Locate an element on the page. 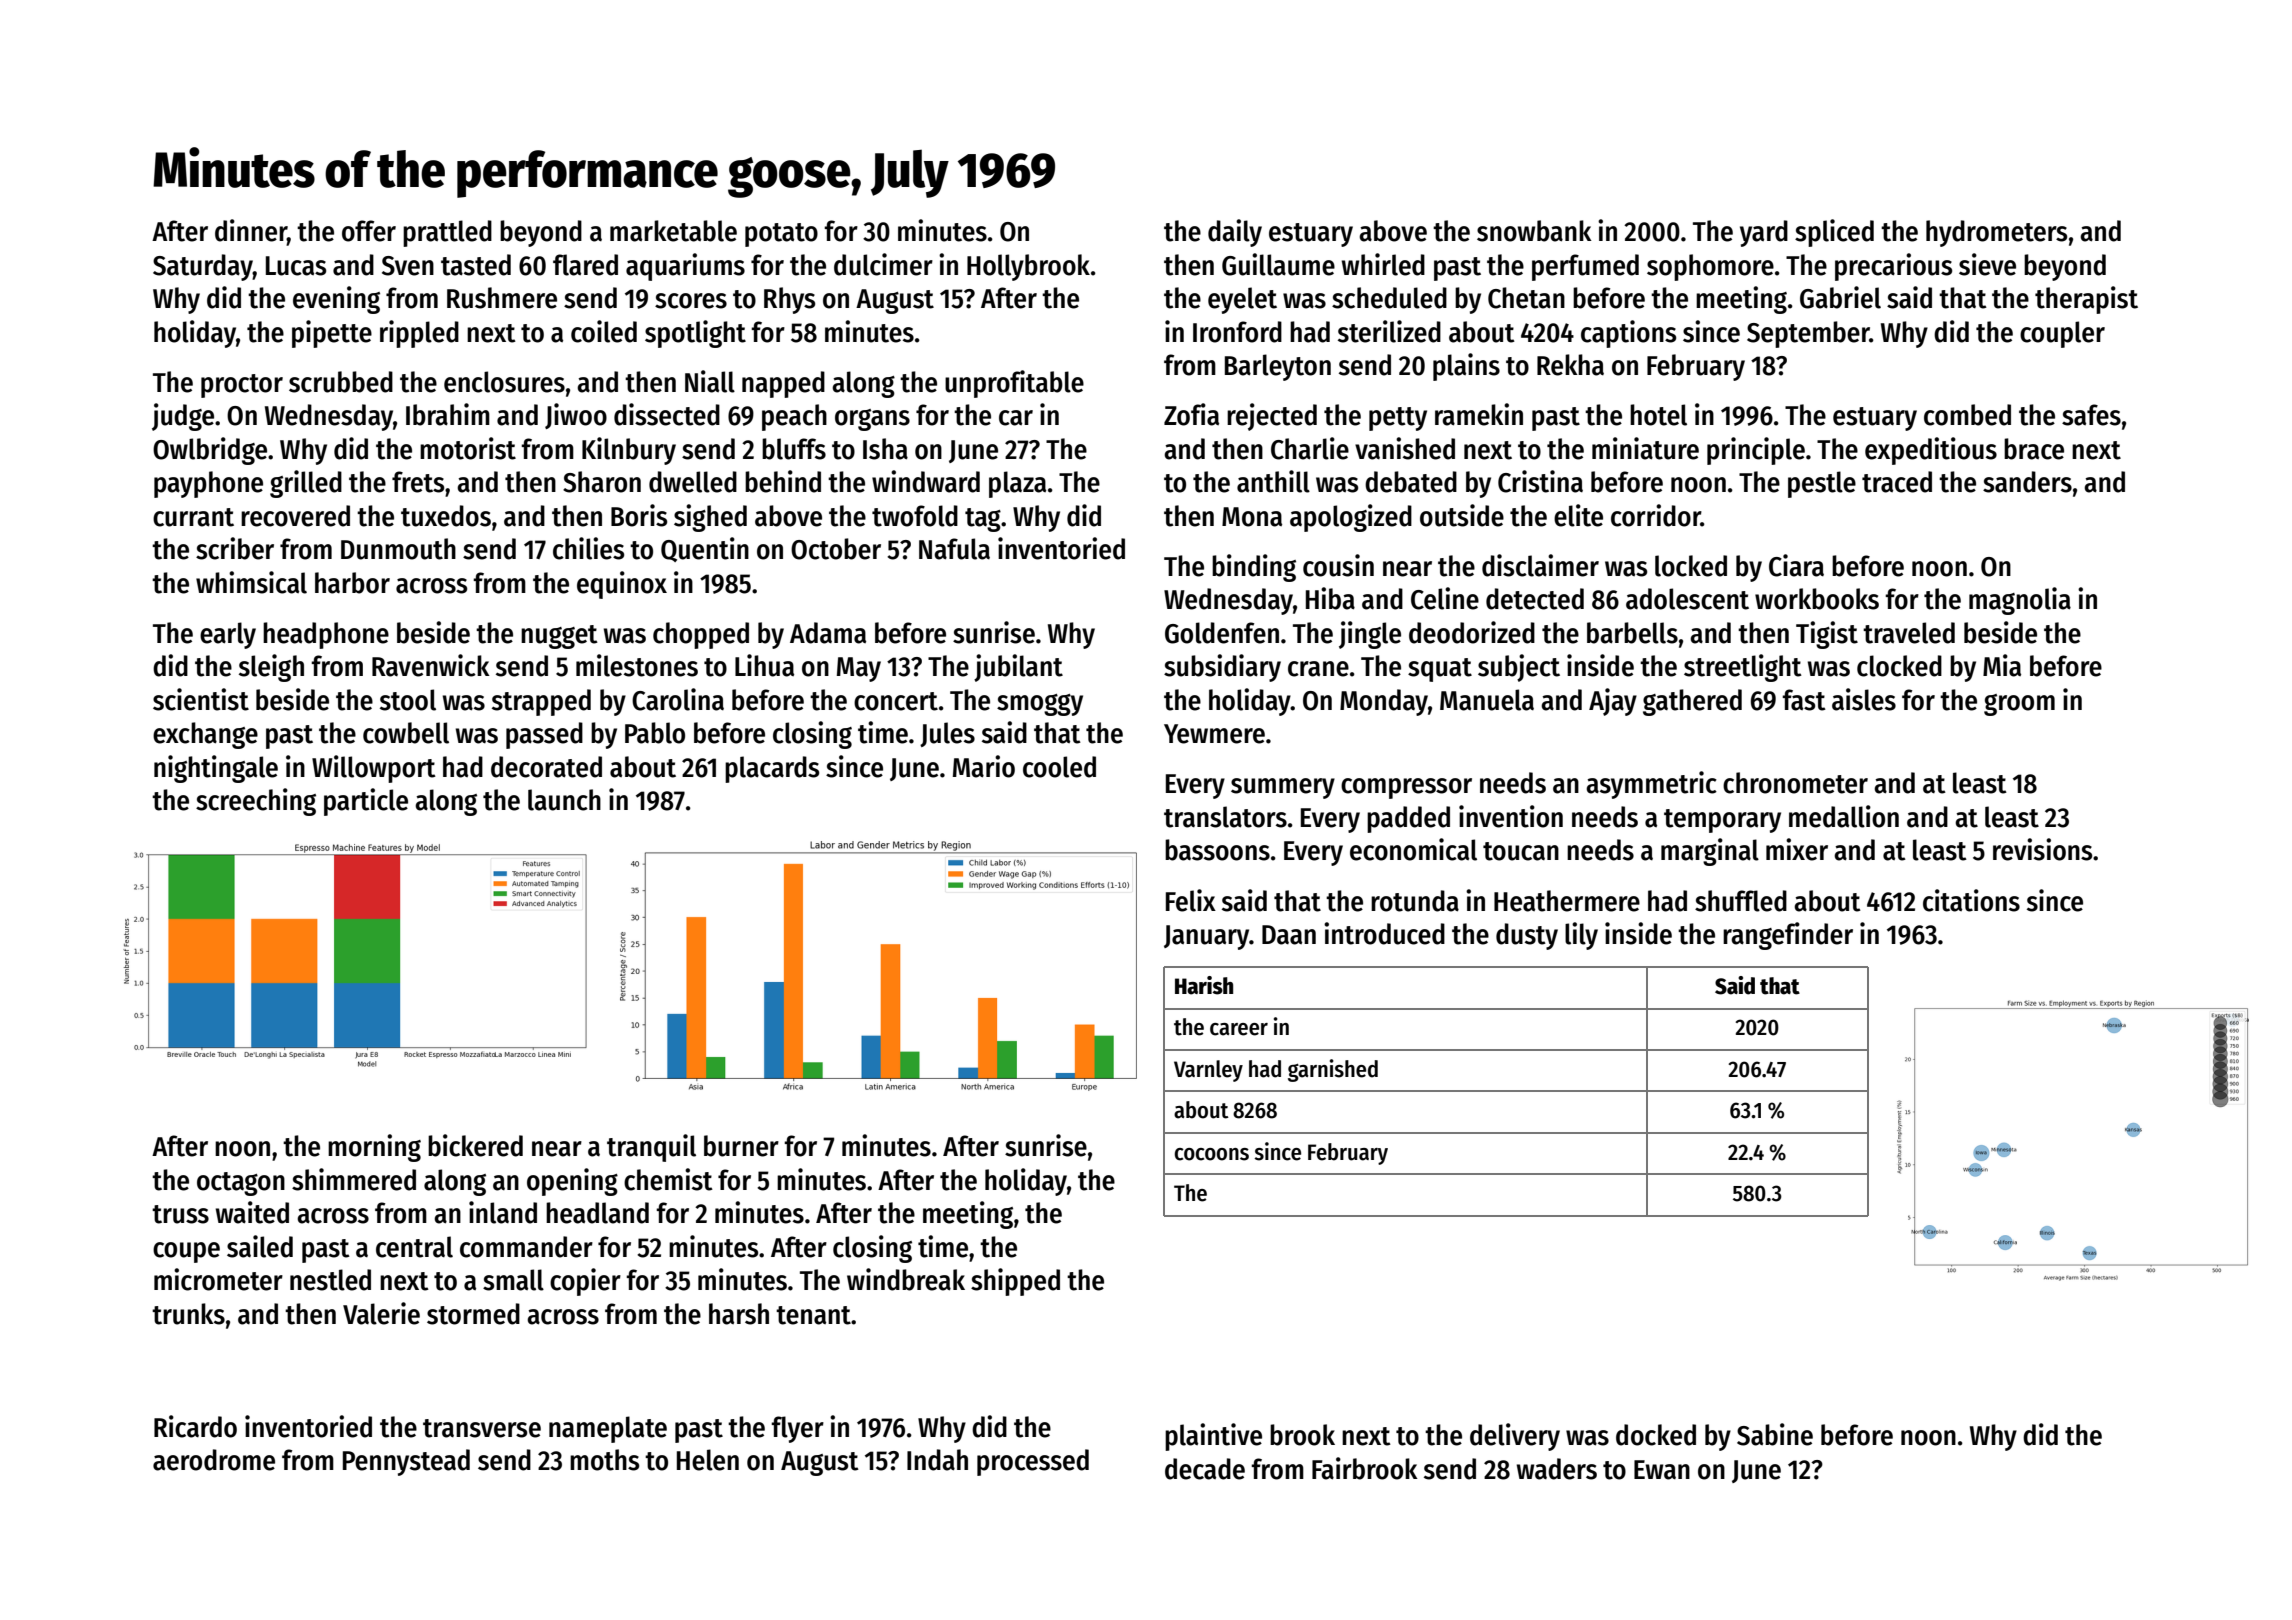 This page has height=1620, width=2292. Sabine is located at coordinates (1775, 1434).
